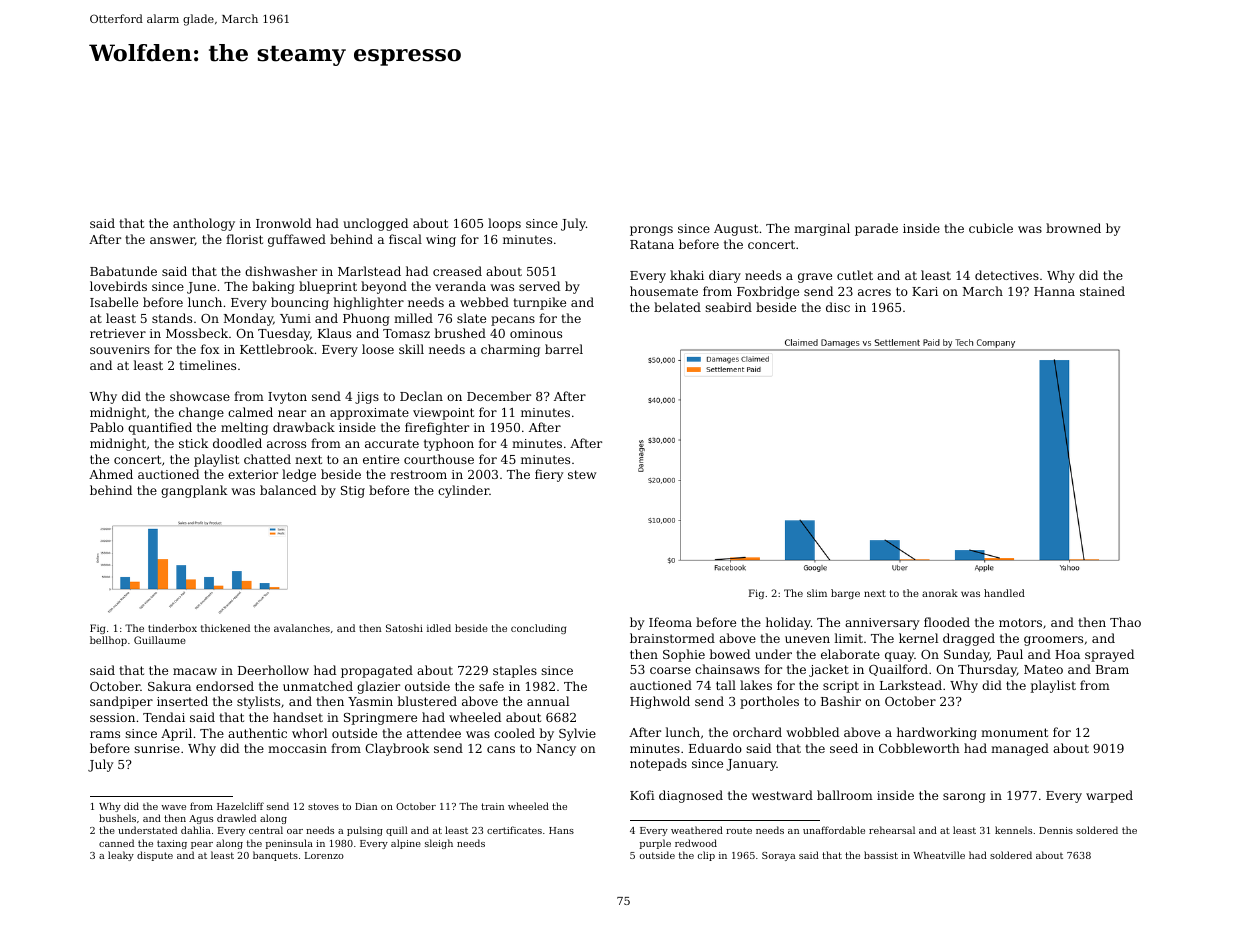  I want to click on loops, so click(504, 224).
